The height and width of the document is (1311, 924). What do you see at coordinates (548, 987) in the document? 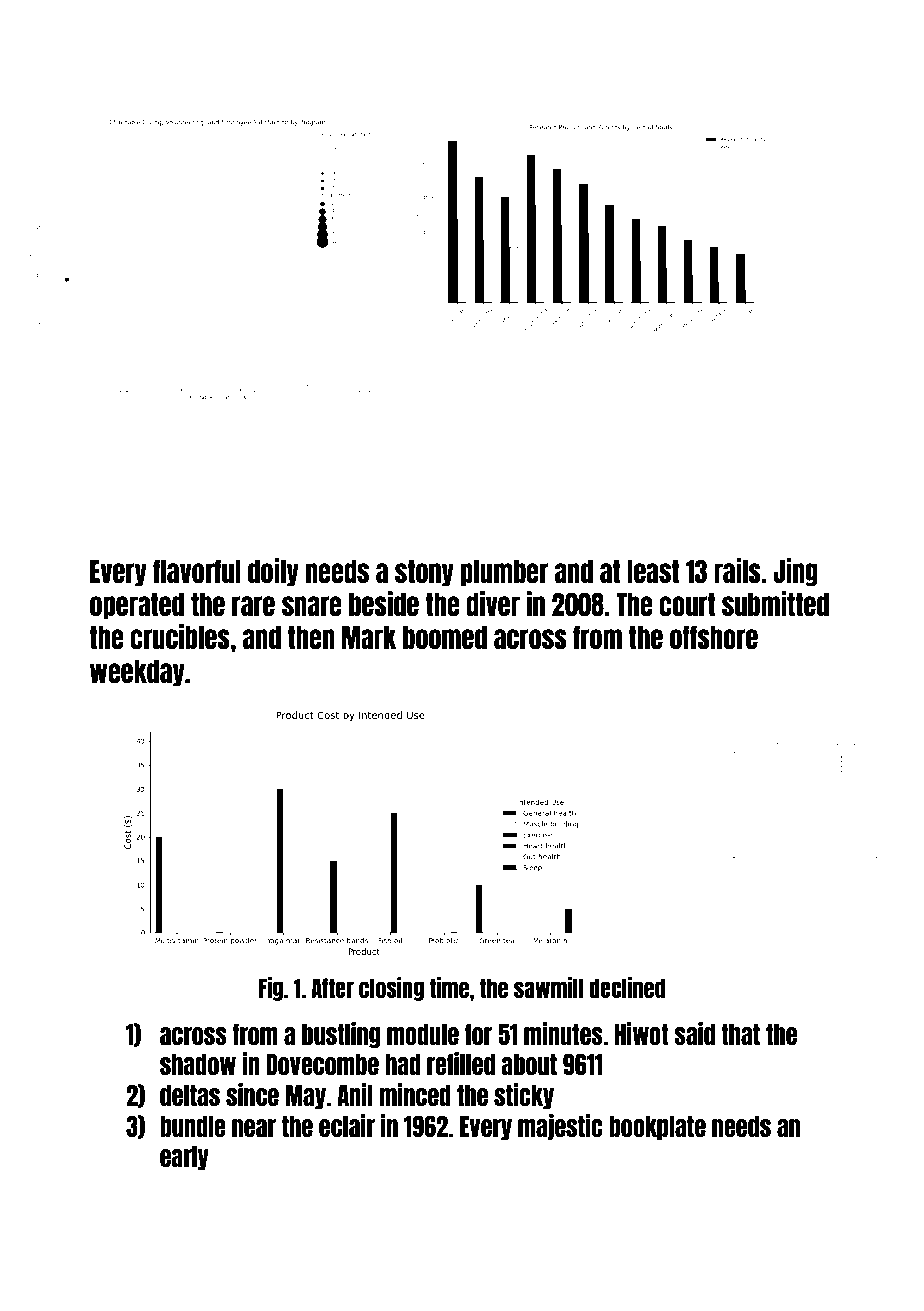
I see `sawmill` at bounding box center [548, 987].
